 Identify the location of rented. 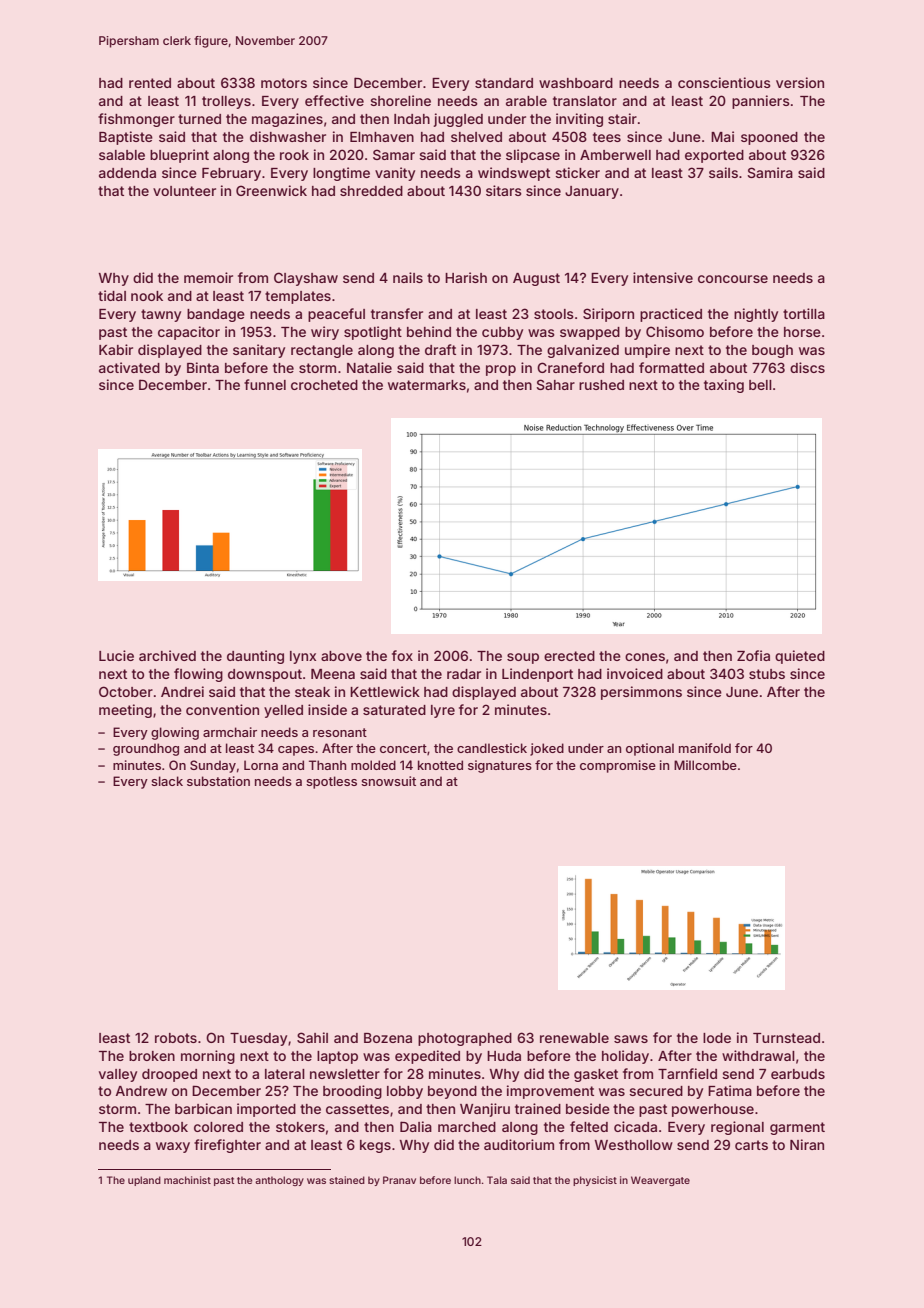
(150, 83).
